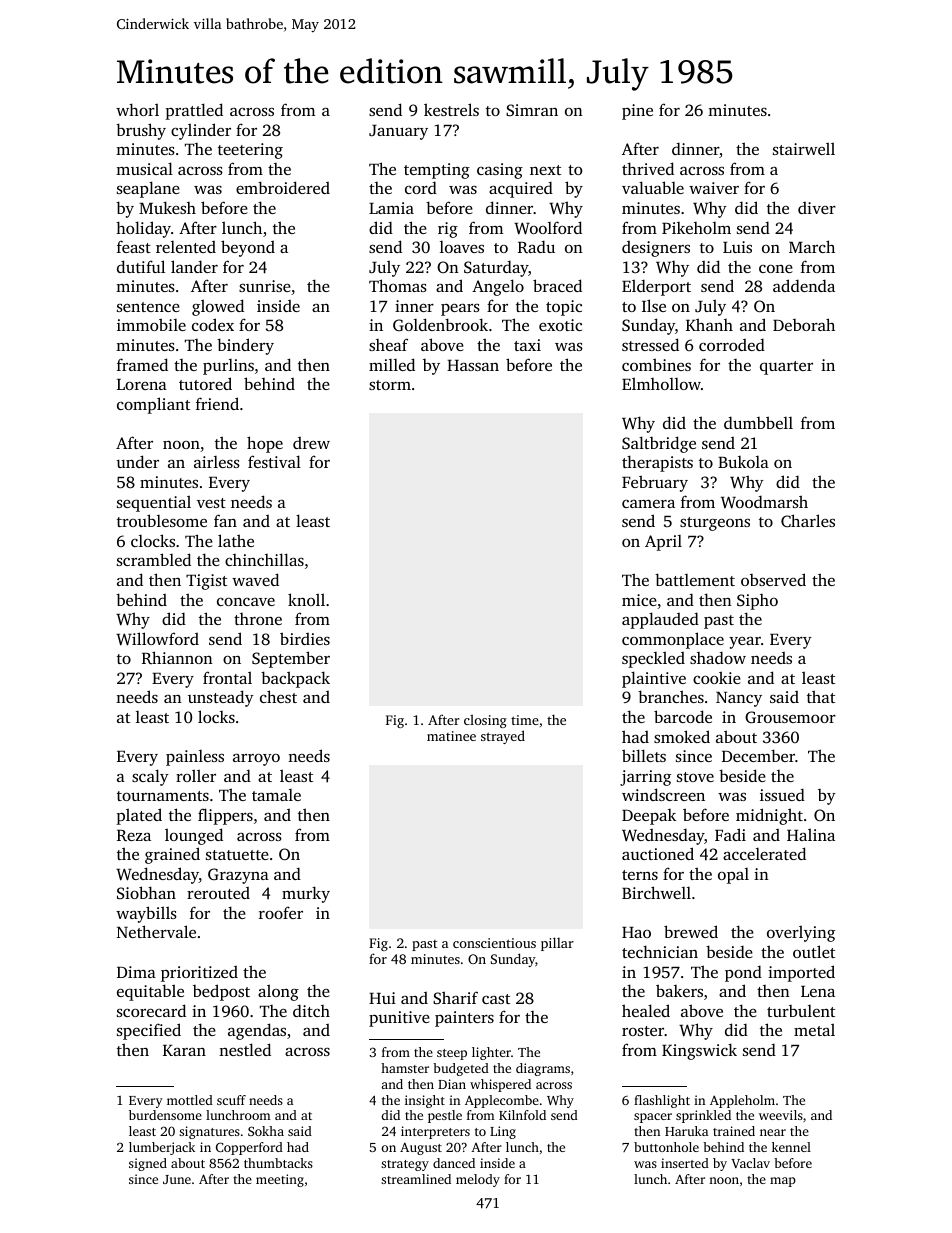 This screenshot has width=952, height=1233. What do you see at coordinates (139, 816) in the screenshot?
I see `plated` at bounding box center [139, 816].
